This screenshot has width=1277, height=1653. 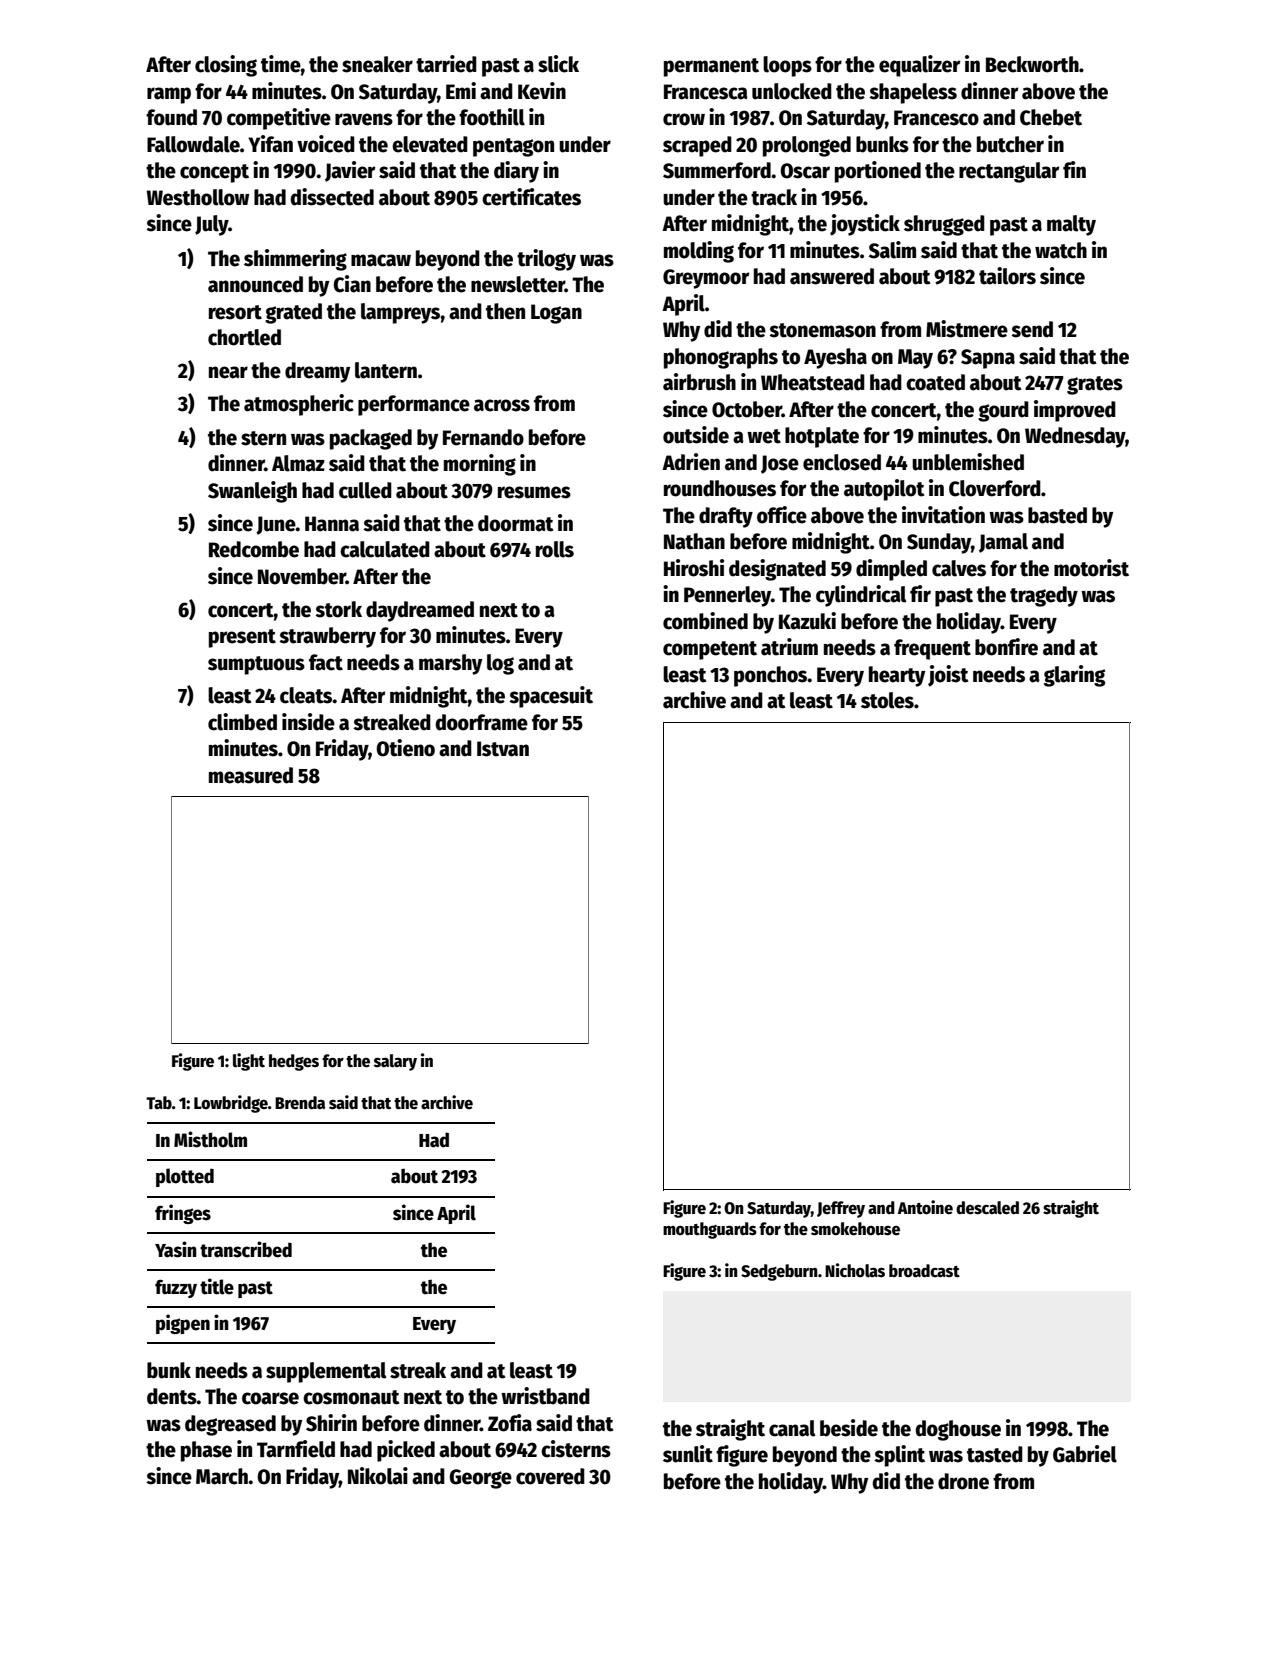 What do you see at coordinates (710, 1230) in the screenshot?
I see `mouthguards` at bounding box center [710, 1230].
